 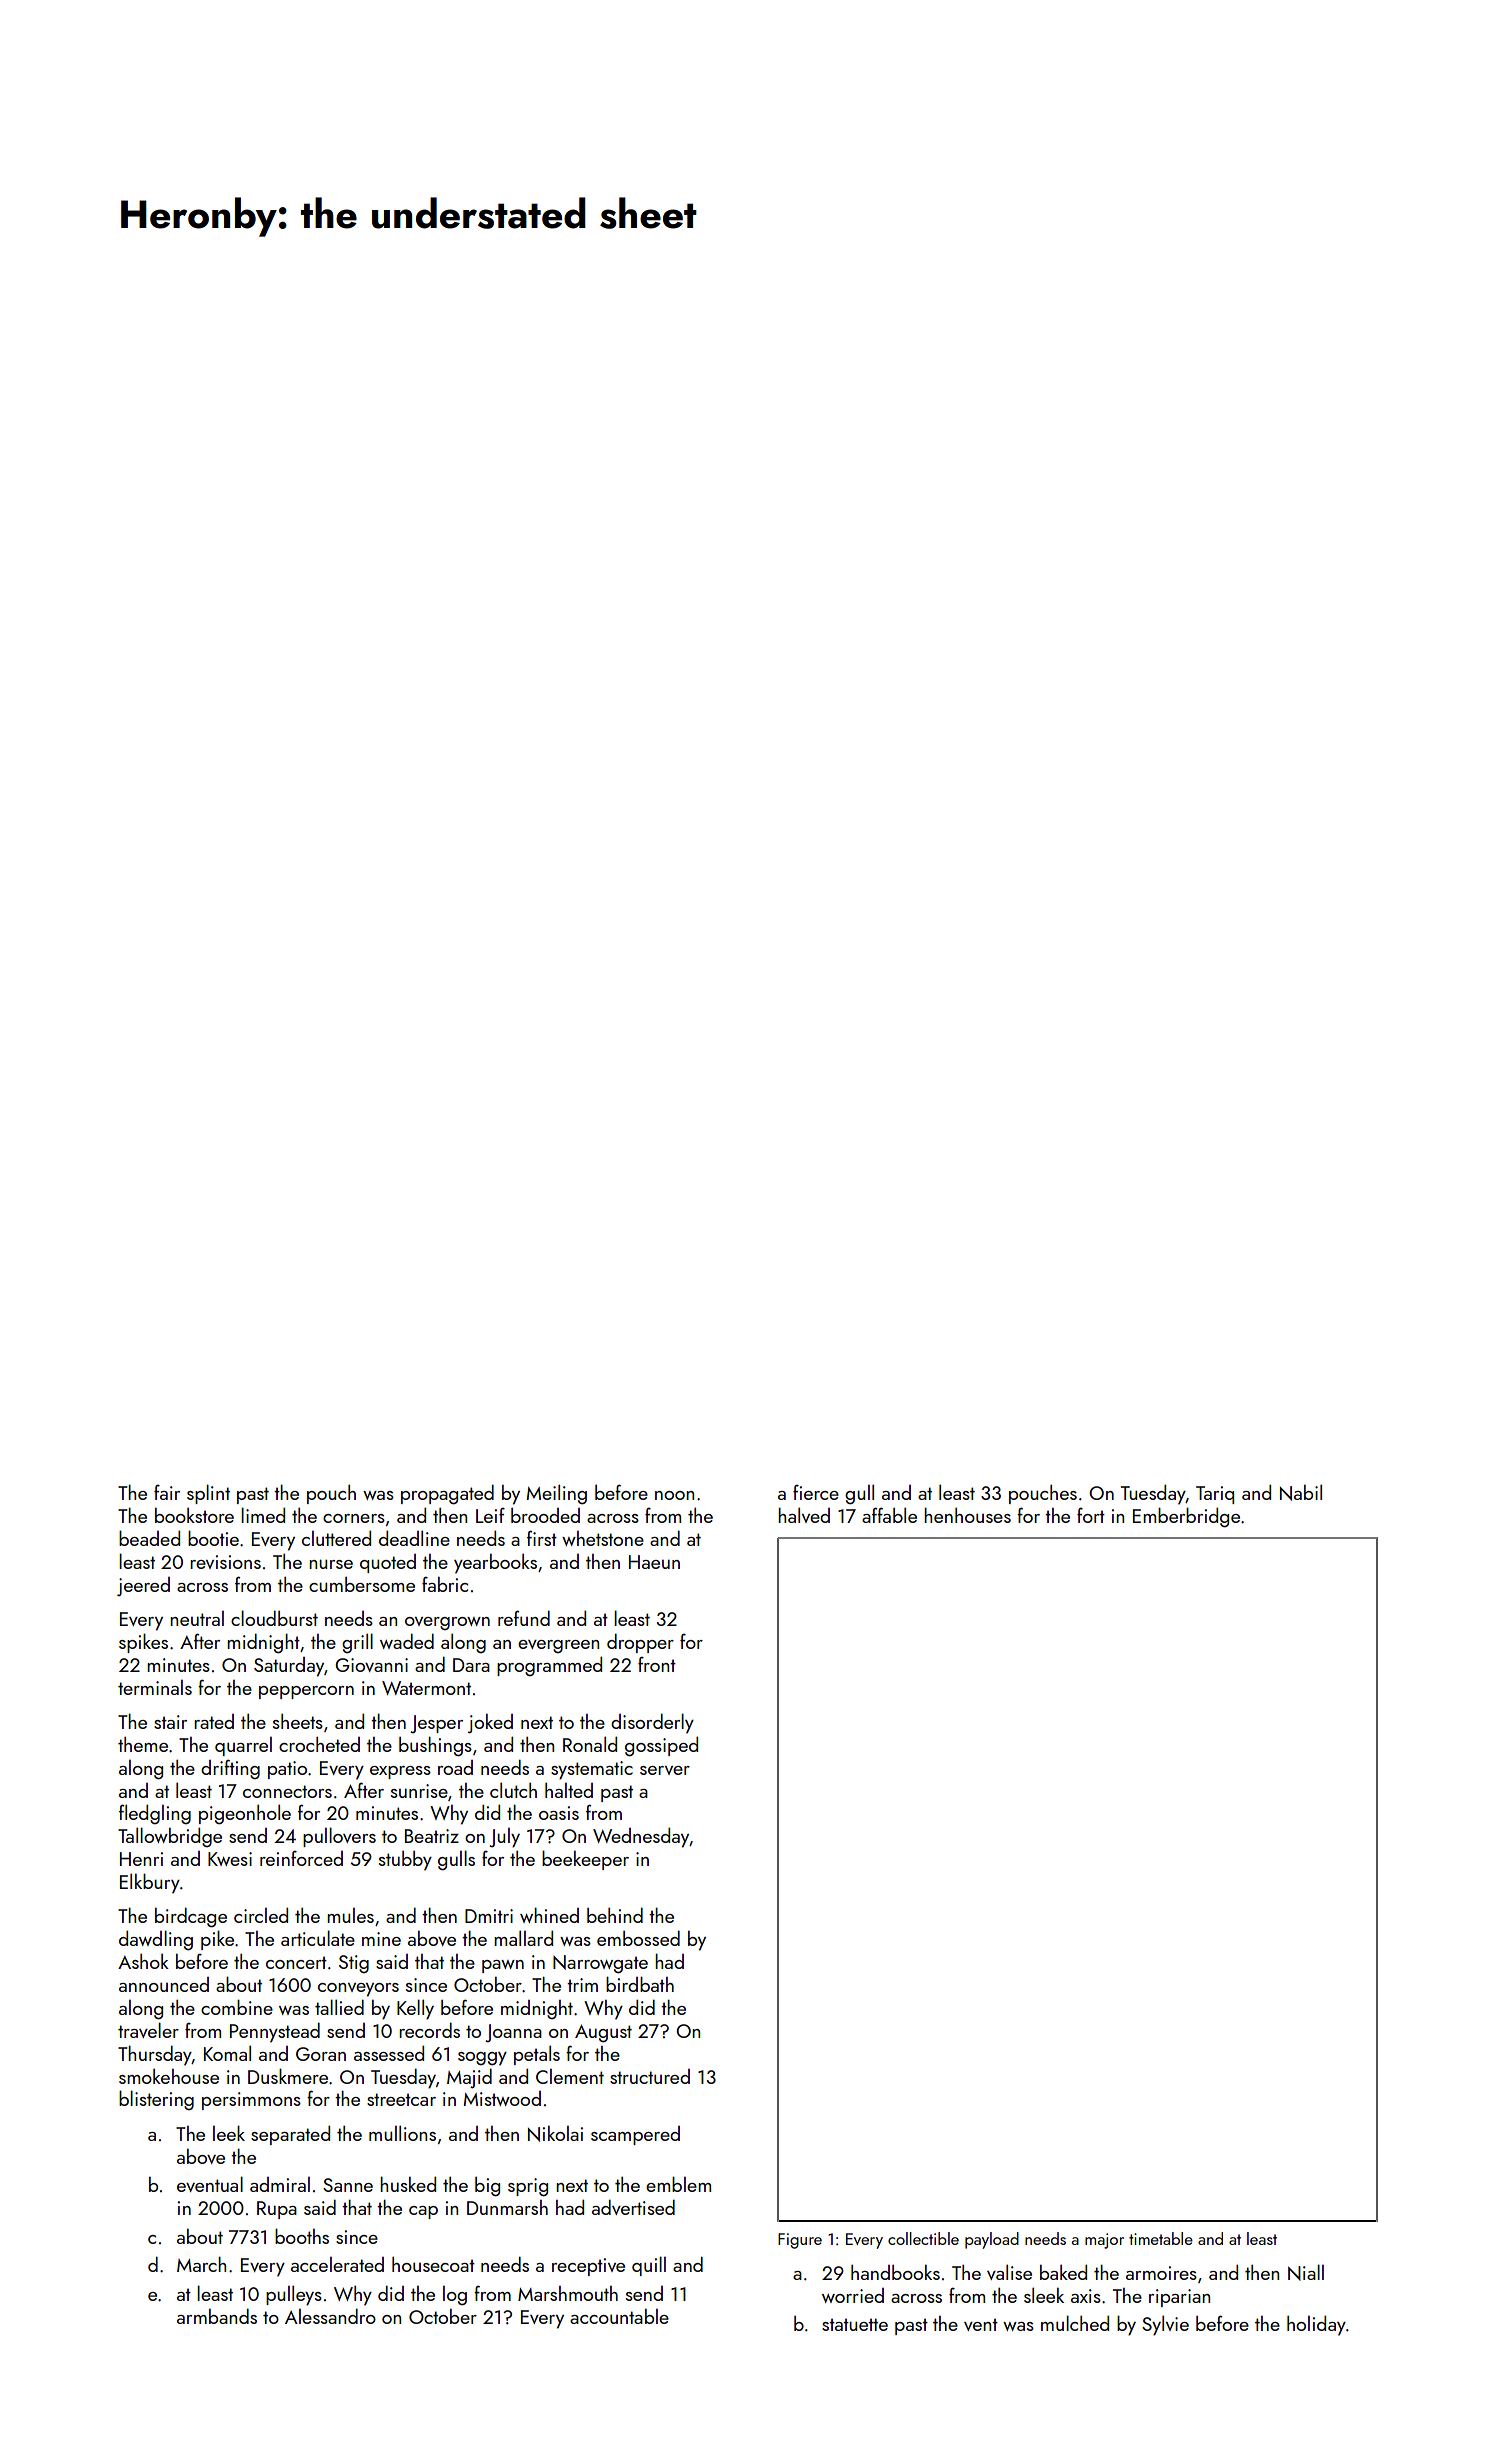 What do you see at coordinates (156, 2100) in the screenshot?
I see `blistering` at bounding box center [156, 2100].
